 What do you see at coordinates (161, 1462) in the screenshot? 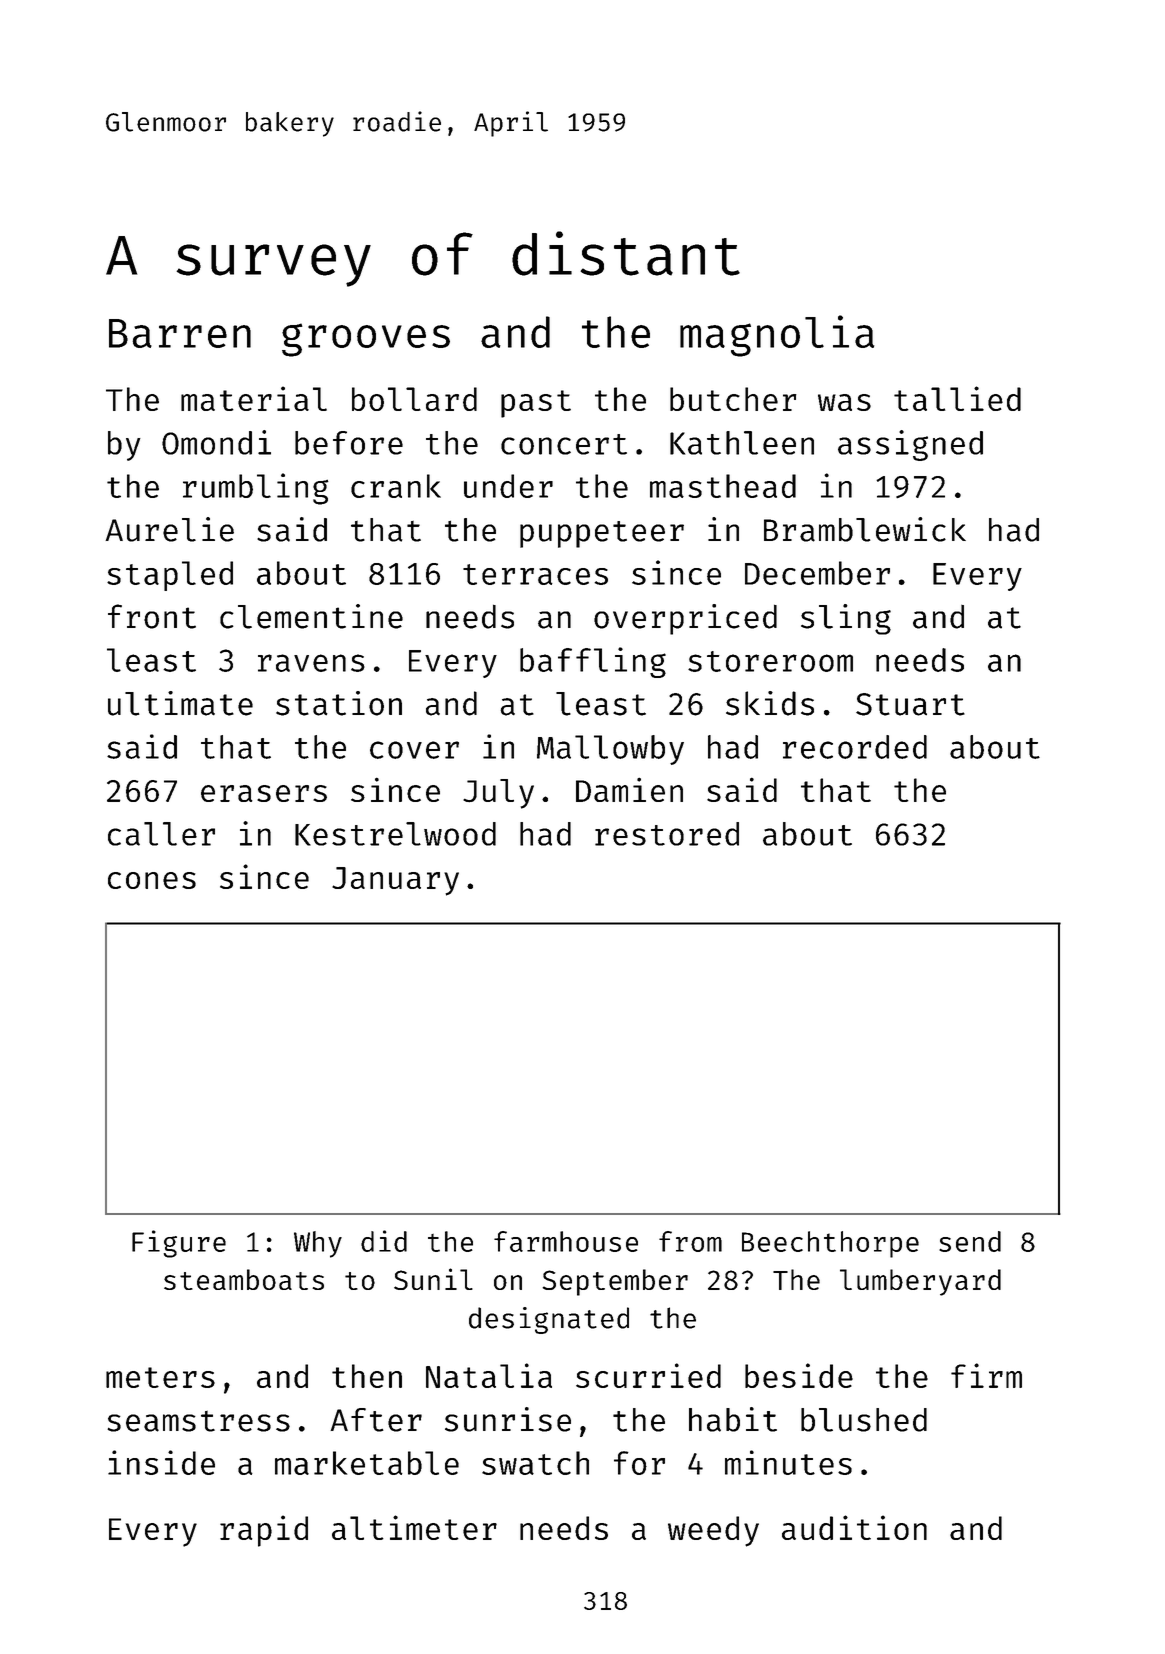
I see `inside` at bounding box center [161, 1462].
